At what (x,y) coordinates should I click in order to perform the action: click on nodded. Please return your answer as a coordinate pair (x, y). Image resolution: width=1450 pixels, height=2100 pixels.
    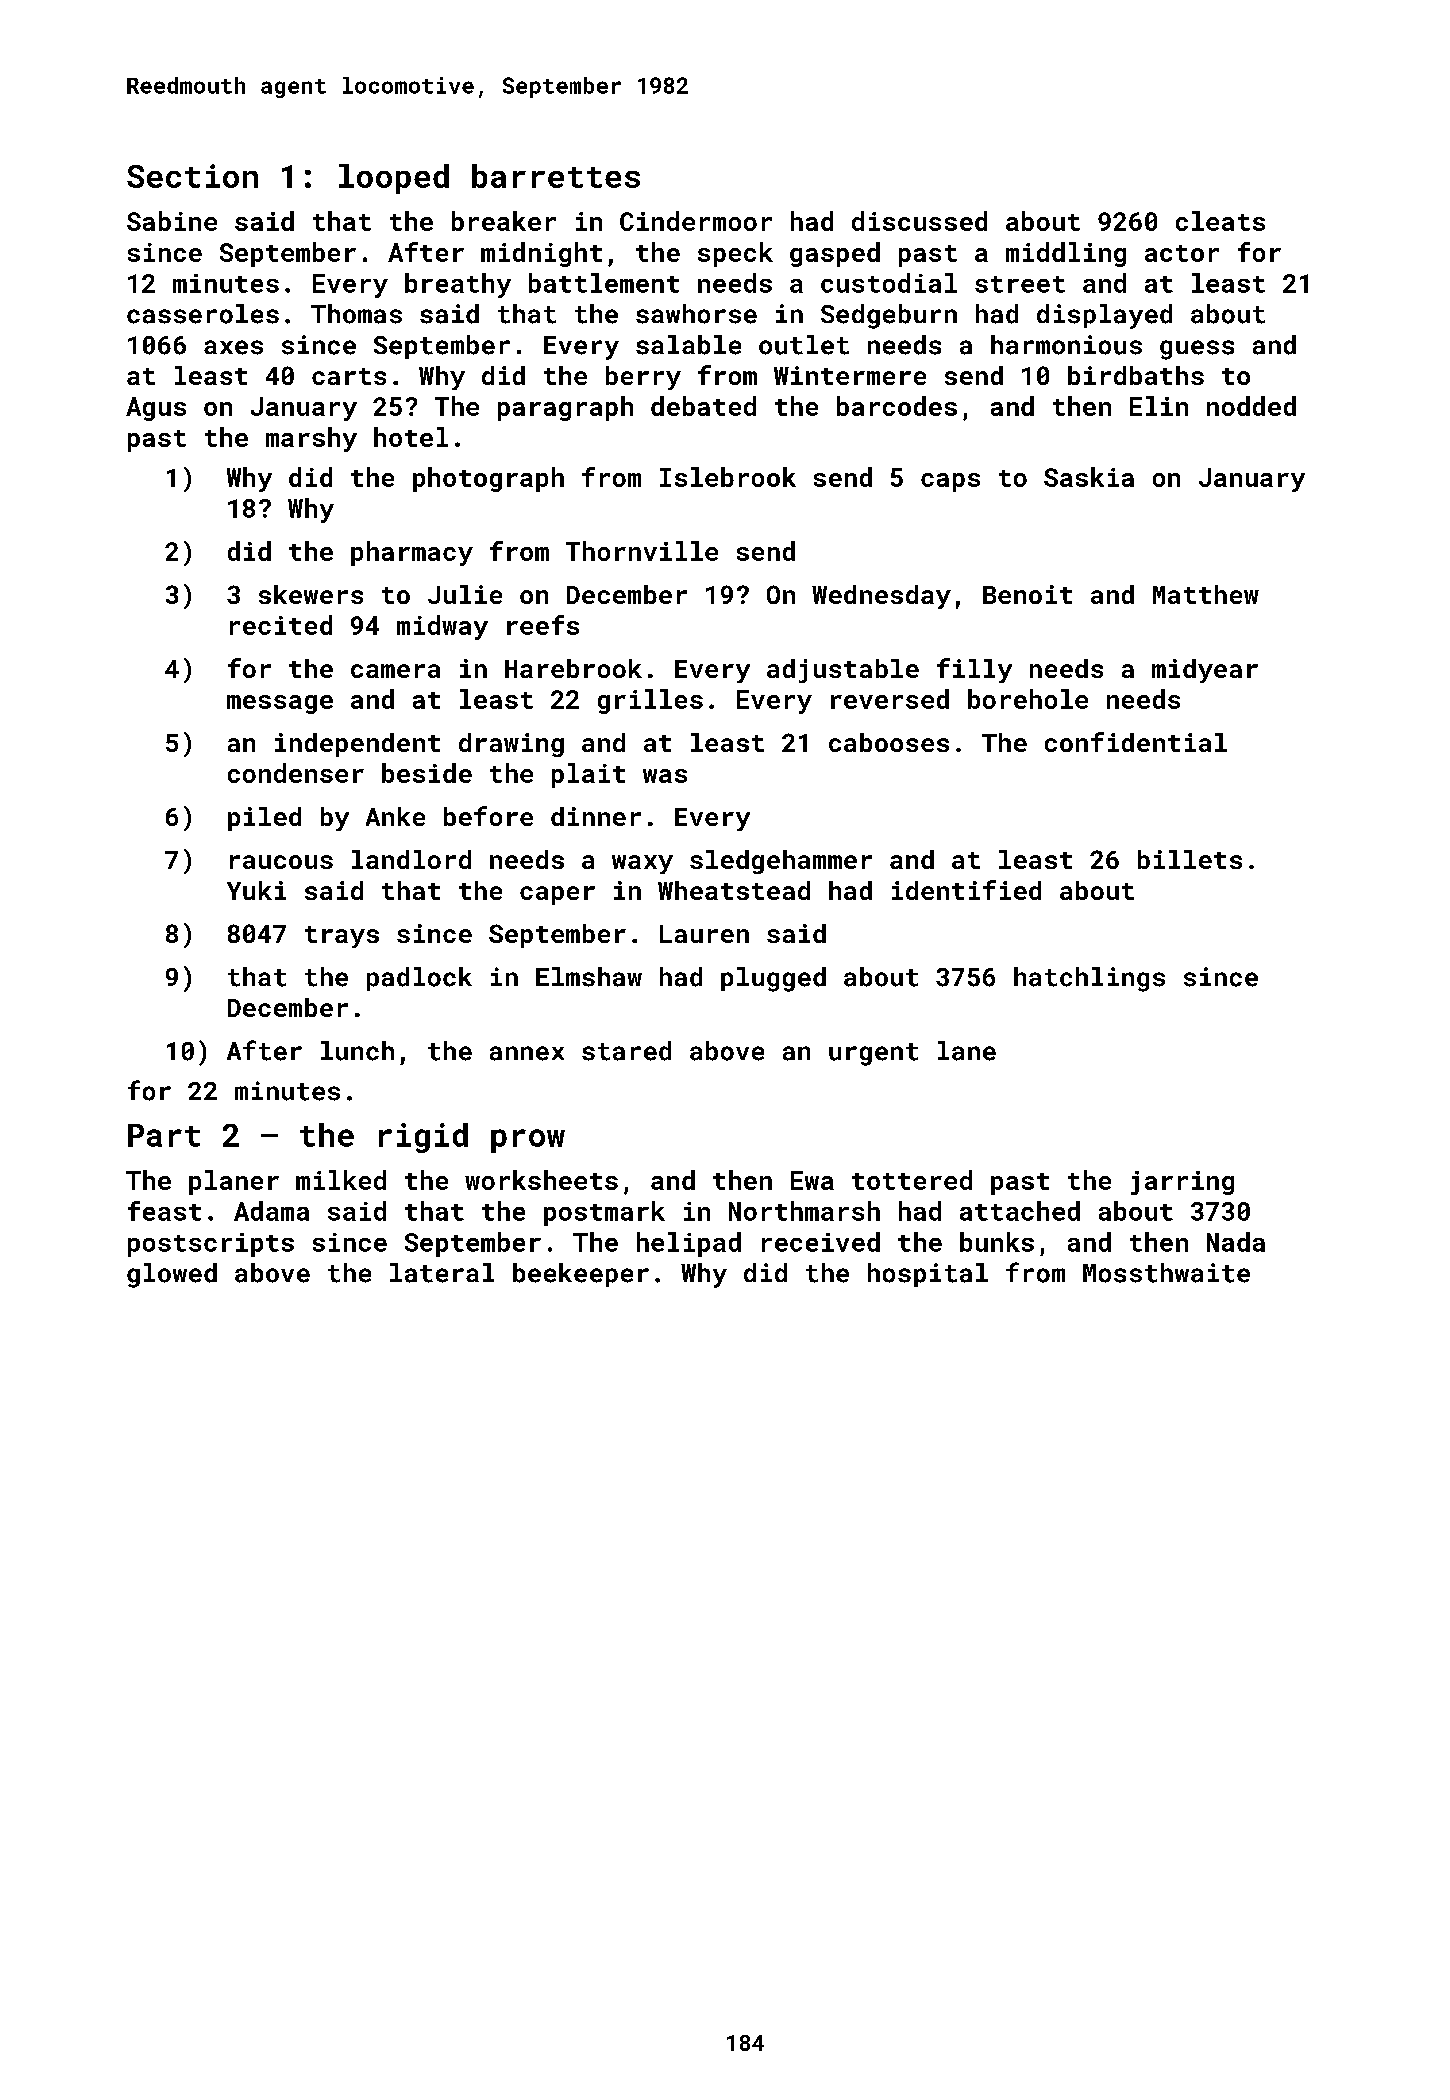
    Looking at the image, I should click on (1251, 406).
